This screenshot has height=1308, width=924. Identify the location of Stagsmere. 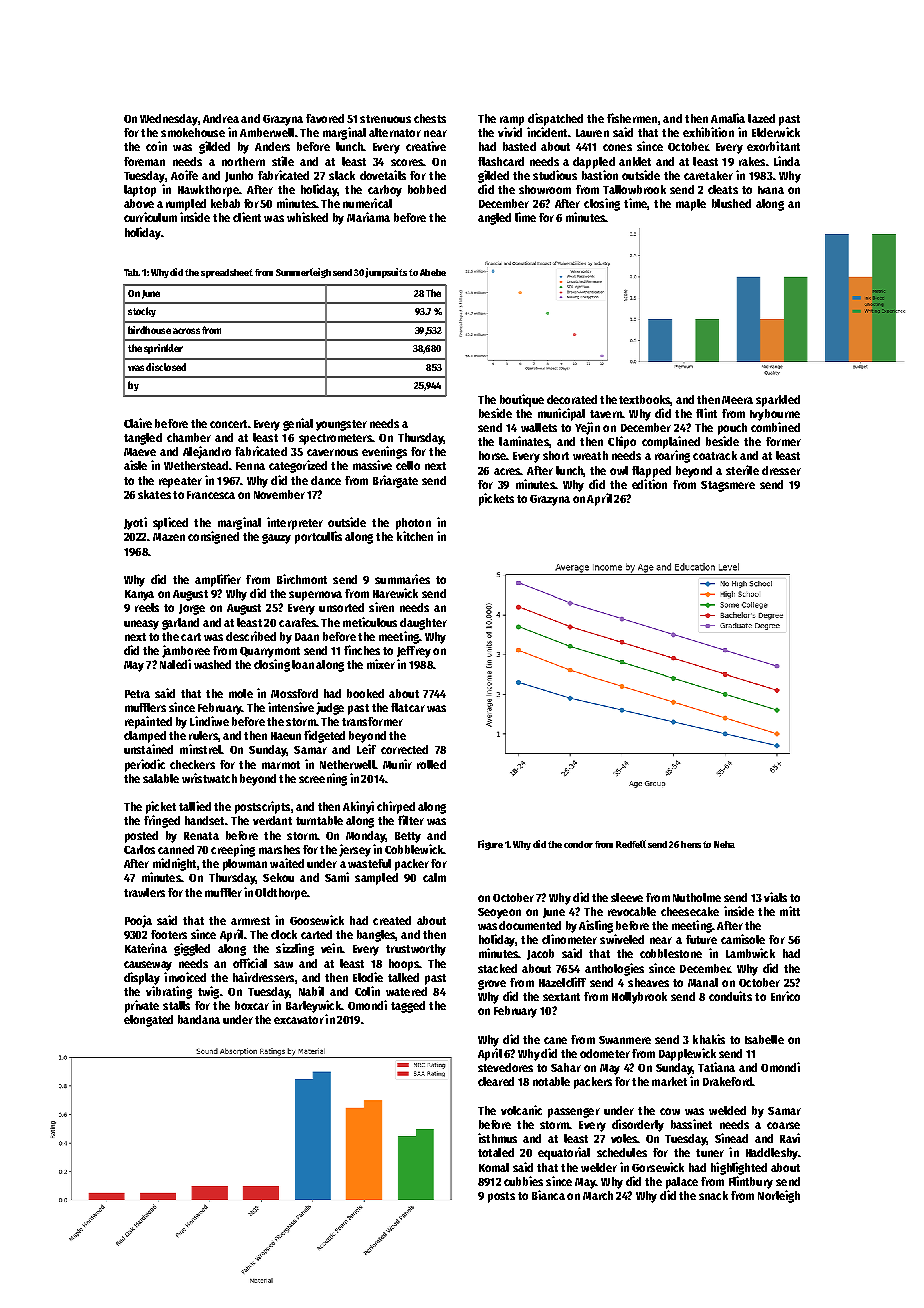
(728, 486).
